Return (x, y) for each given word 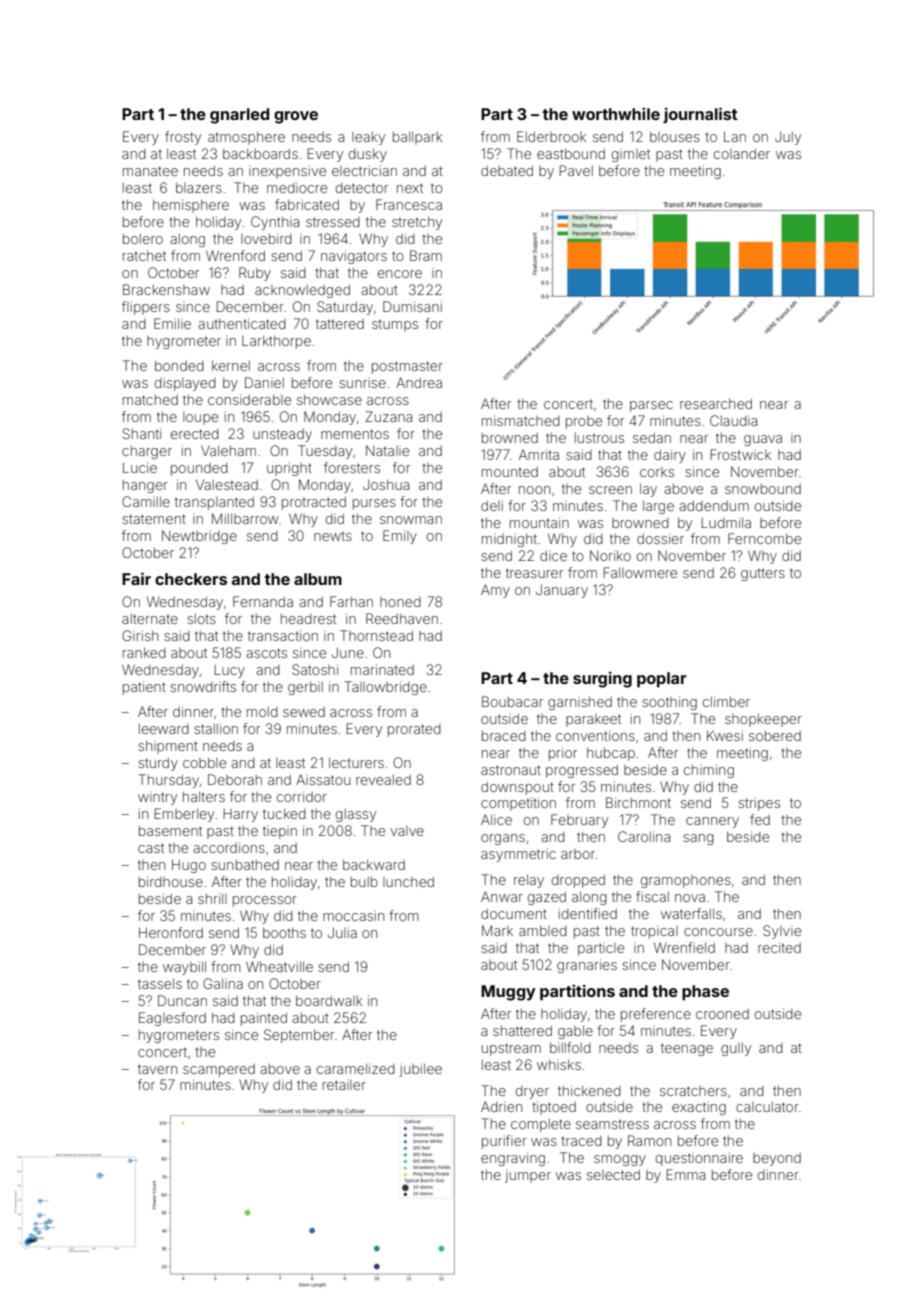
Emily (400, 537)
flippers (146, 308)
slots (201, 619)
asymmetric (518, 855)
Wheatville (279, 966)
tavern (157, 1069)
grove (296, 117)
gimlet (631, 155)
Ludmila (726, 522)
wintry (157, 798)
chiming (709, 771)
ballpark (418, 138)
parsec (651, 406)
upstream (511, 1049)
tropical (654, 932)
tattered (340, 324)
